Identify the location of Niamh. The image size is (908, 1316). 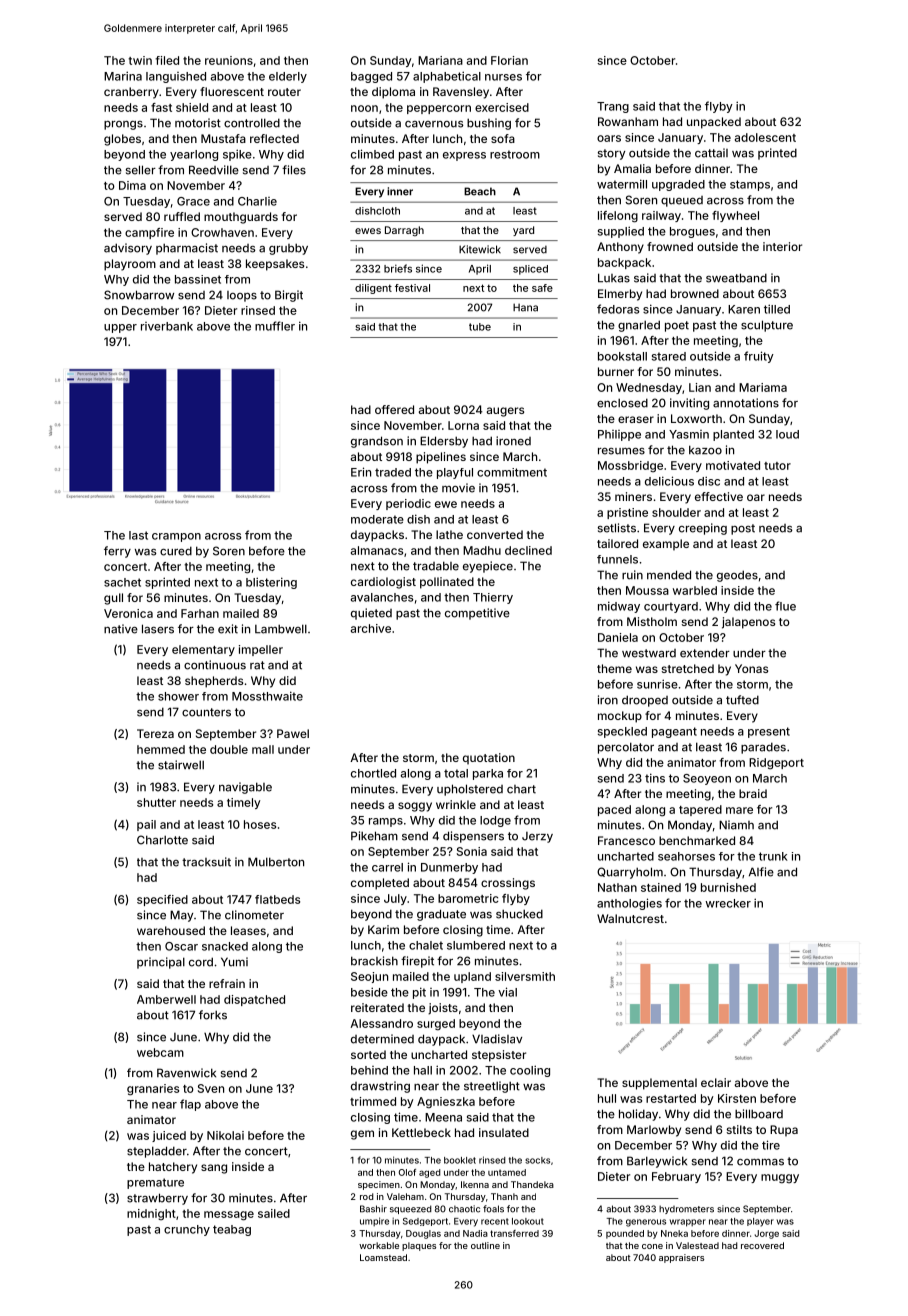
(736, 825).
